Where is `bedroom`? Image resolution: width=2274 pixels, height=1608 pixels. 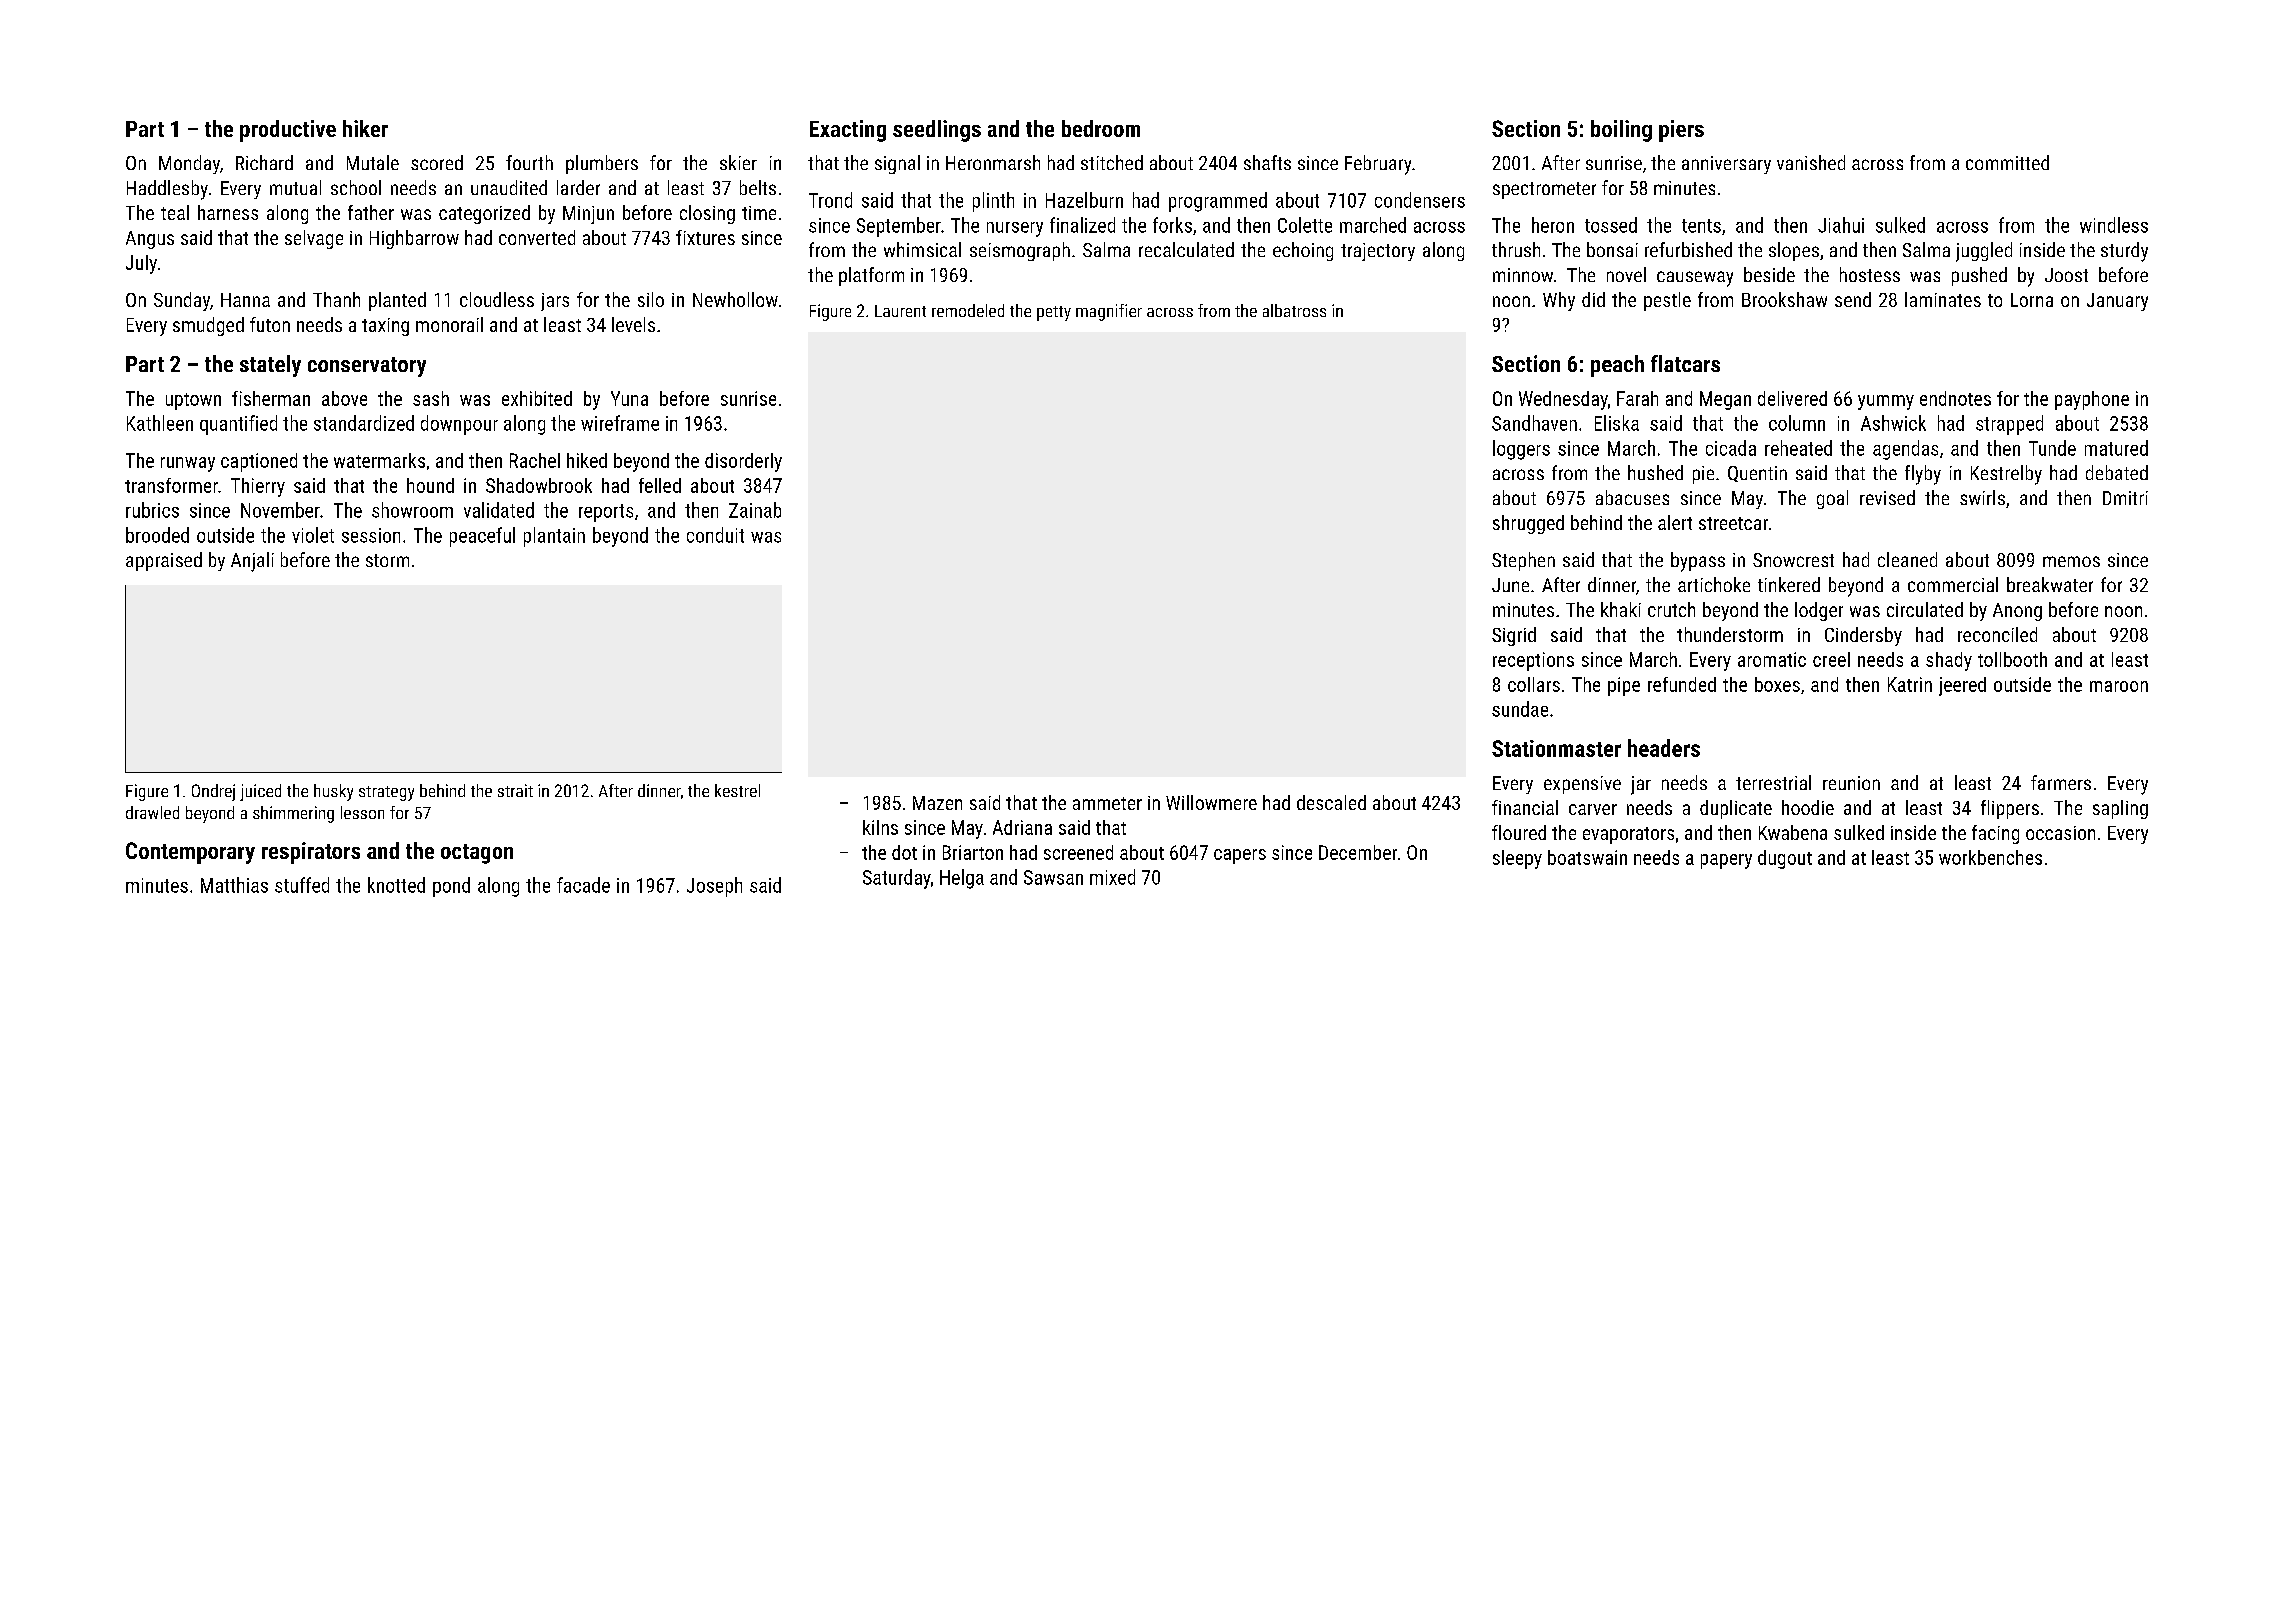 bedroom is located at coordinates (1101, 128).
